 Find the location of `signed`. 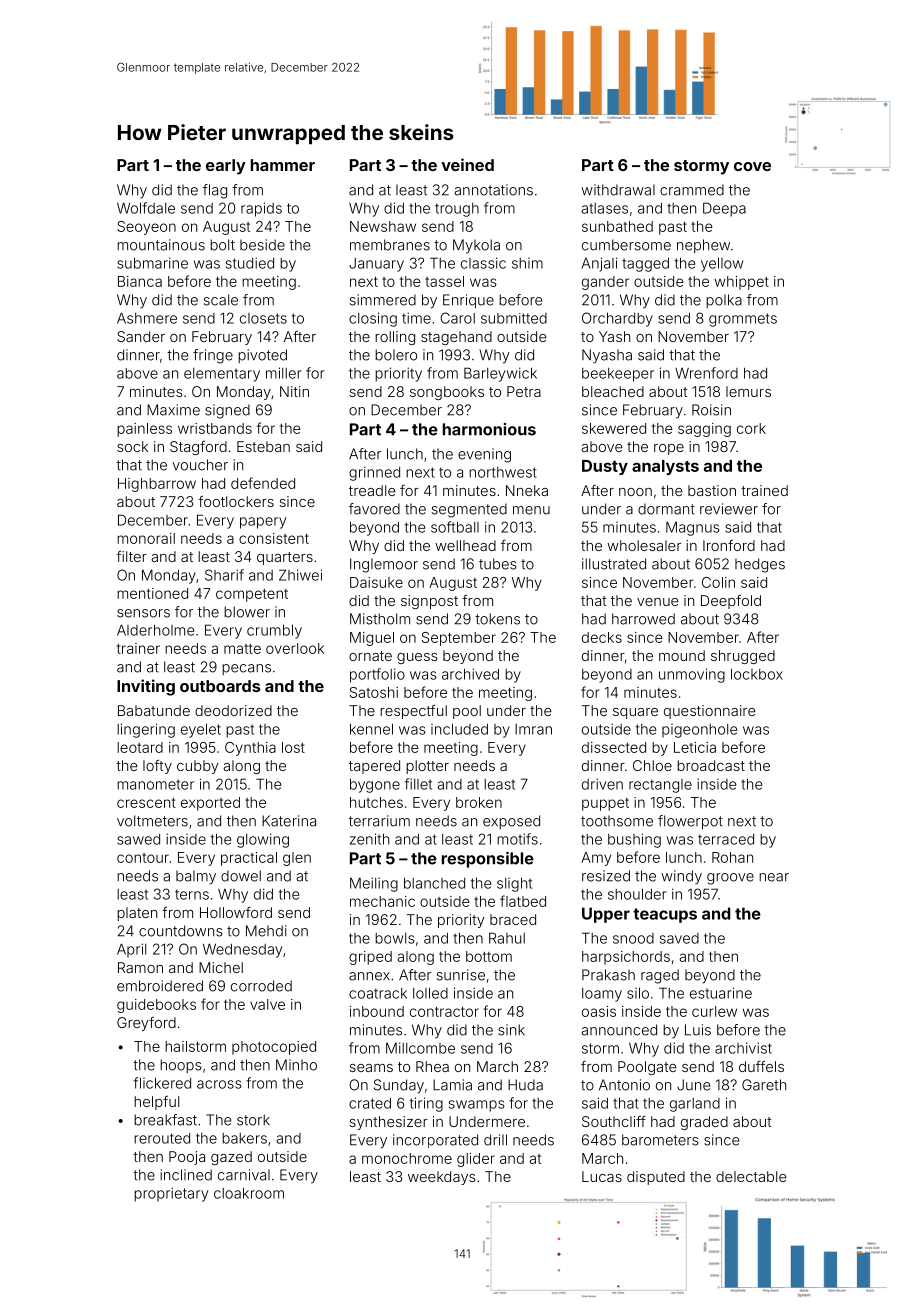

signed is located at coordinates (227, 411).
